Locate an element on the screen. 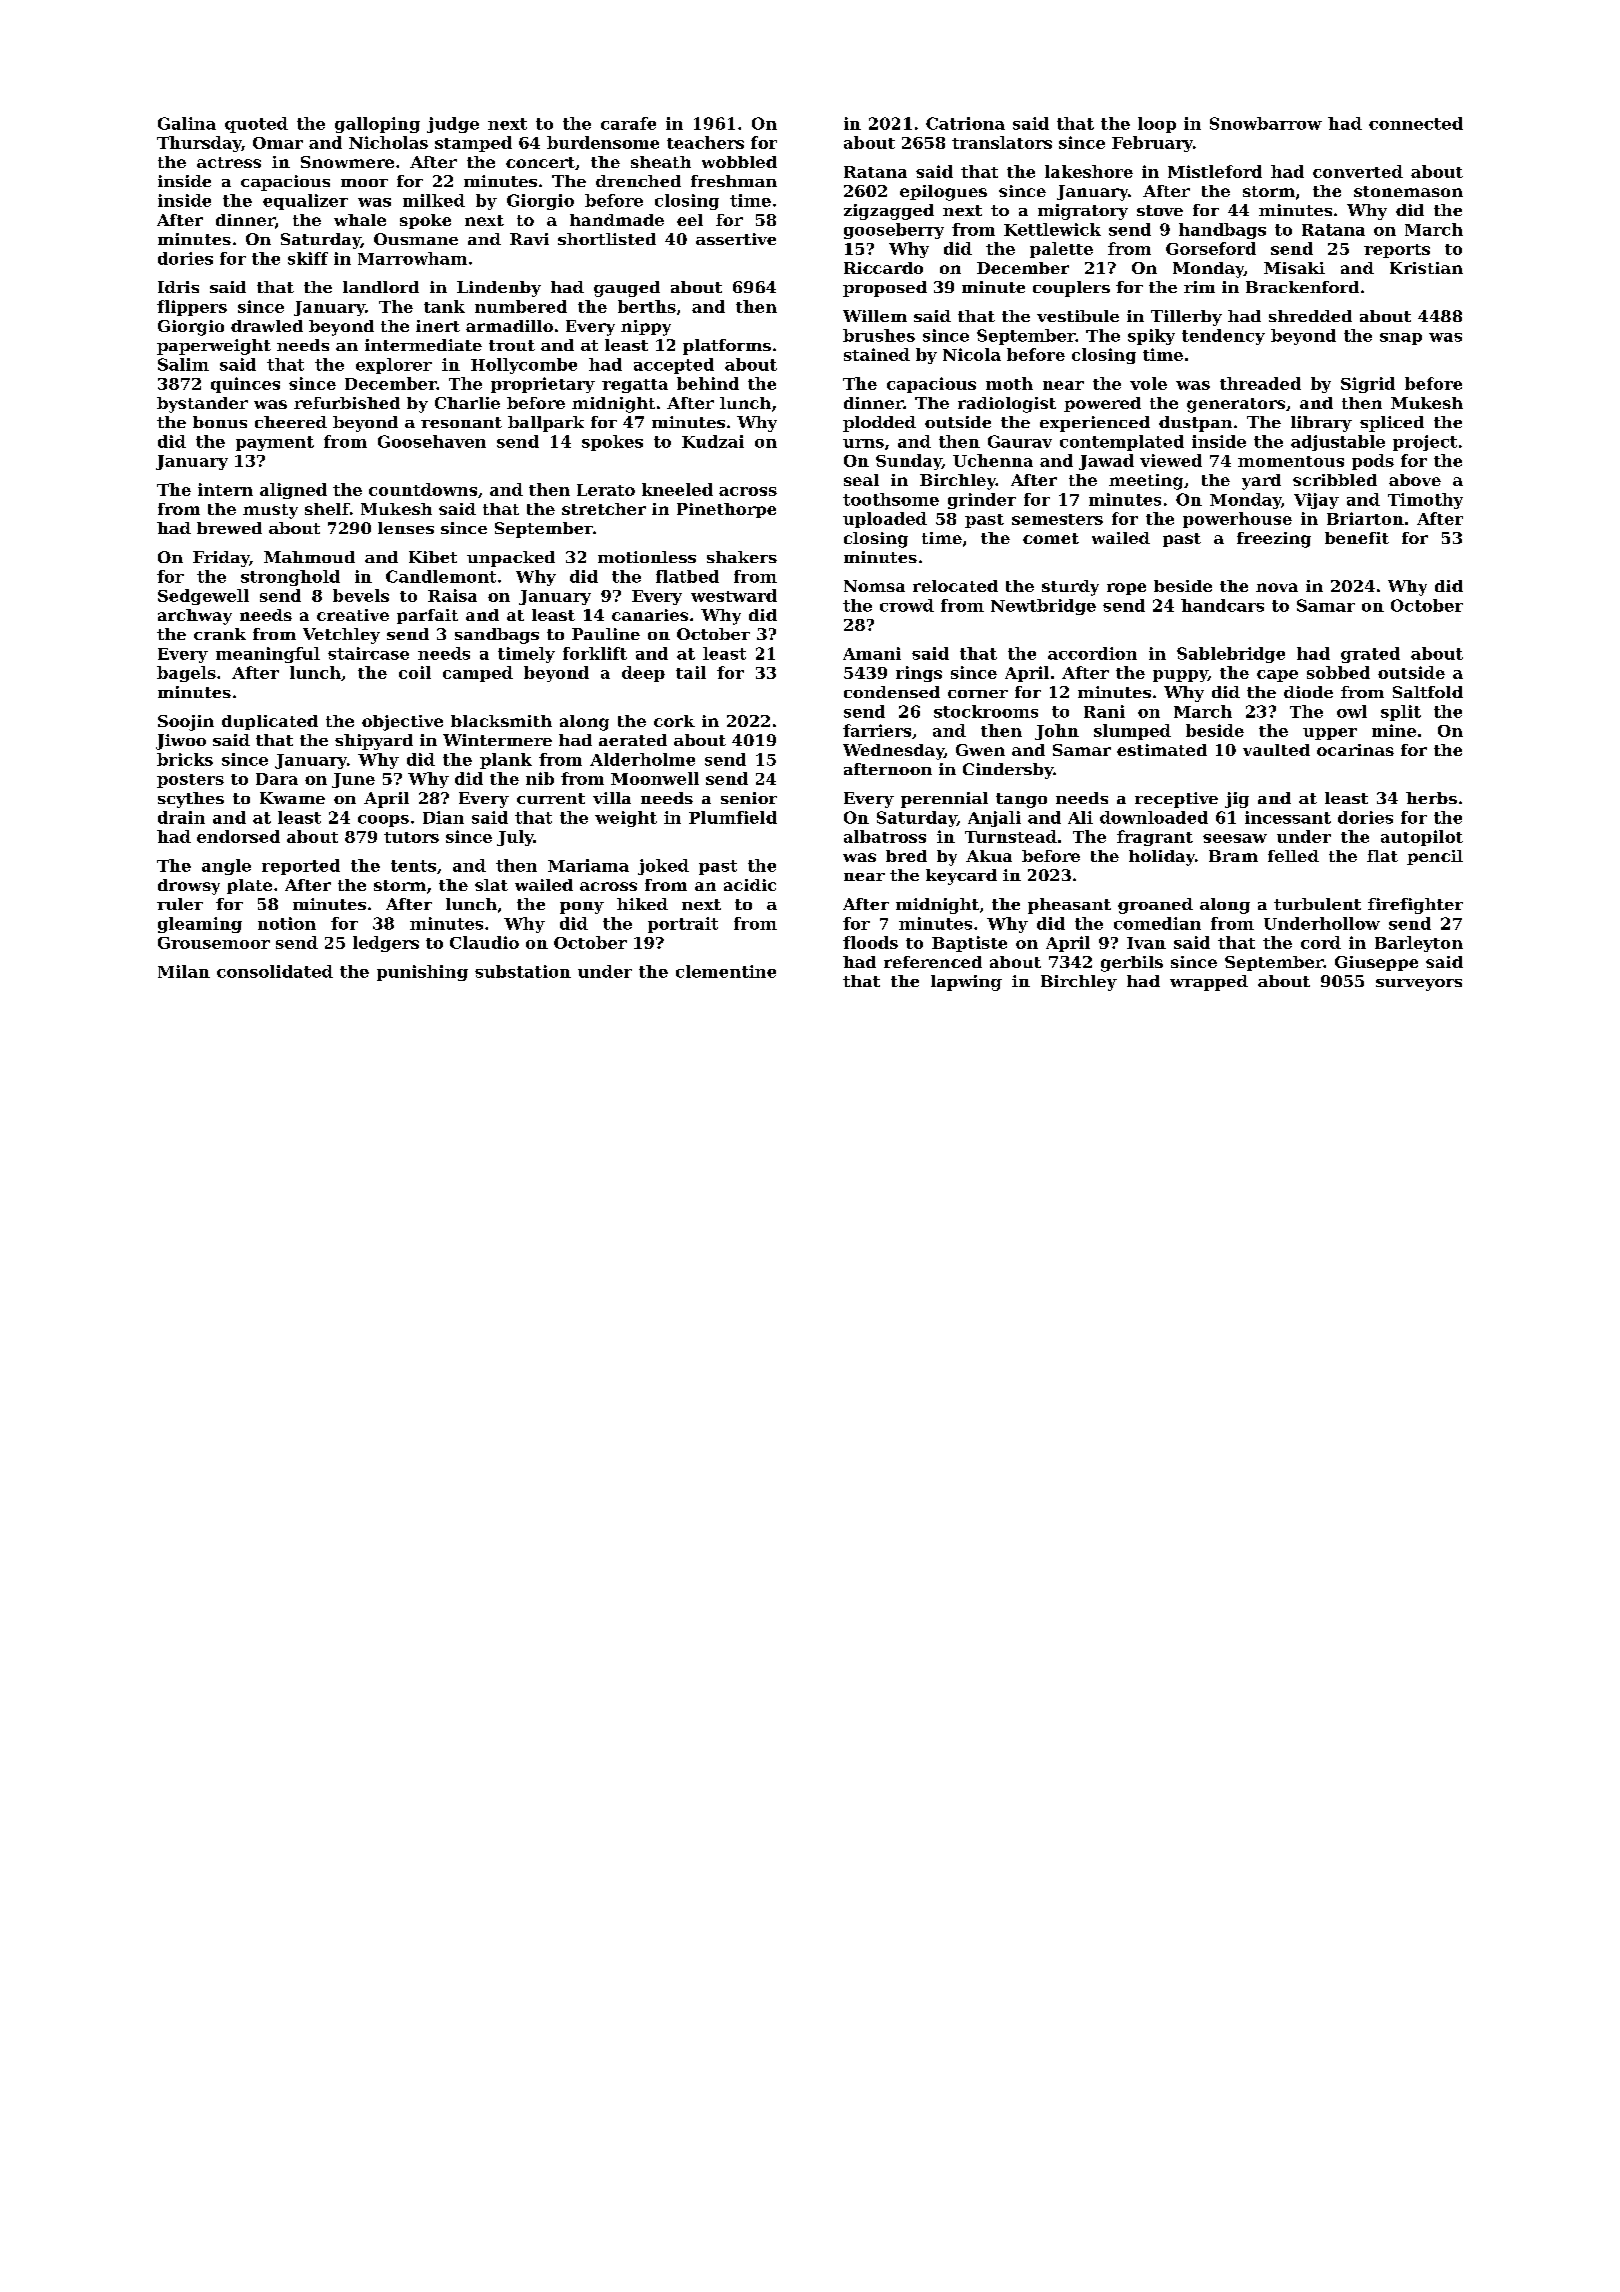 The height and width of the screenshot is (2292, 1620). Sigrid is located at coordinates (1368, 385).
